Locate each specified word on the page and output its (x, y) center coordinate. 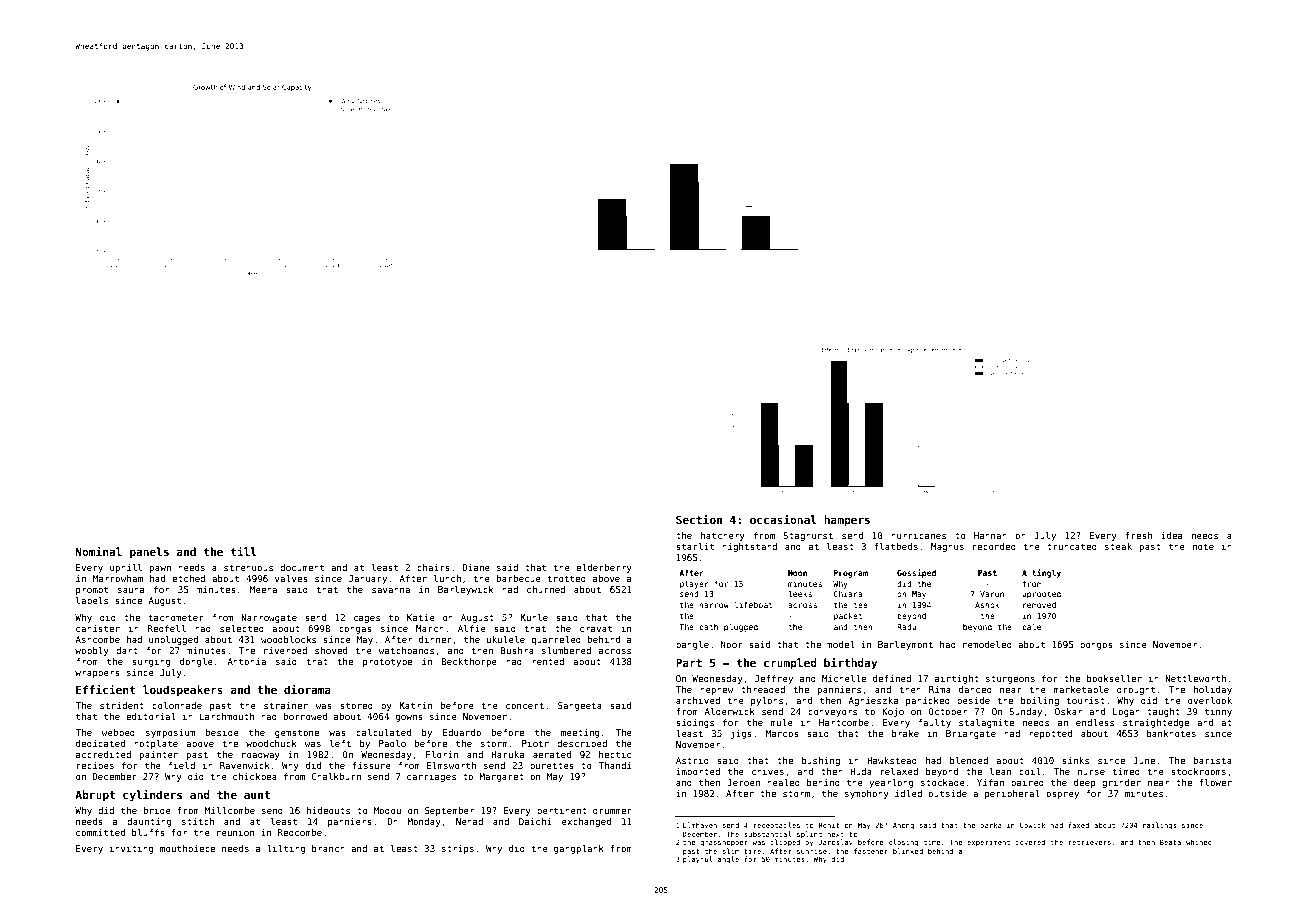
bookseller (1114, 678)
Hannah (990, 535)
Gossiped (916, 573)
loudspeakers (183, 690)
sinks (1075, 760)
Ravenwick (245, 765)
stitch (198, 821)
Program (851, 574)
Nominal (99, 551)
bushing (821, 761)
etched (188, 578)
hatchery (723, 536)
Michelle (844, 678)
